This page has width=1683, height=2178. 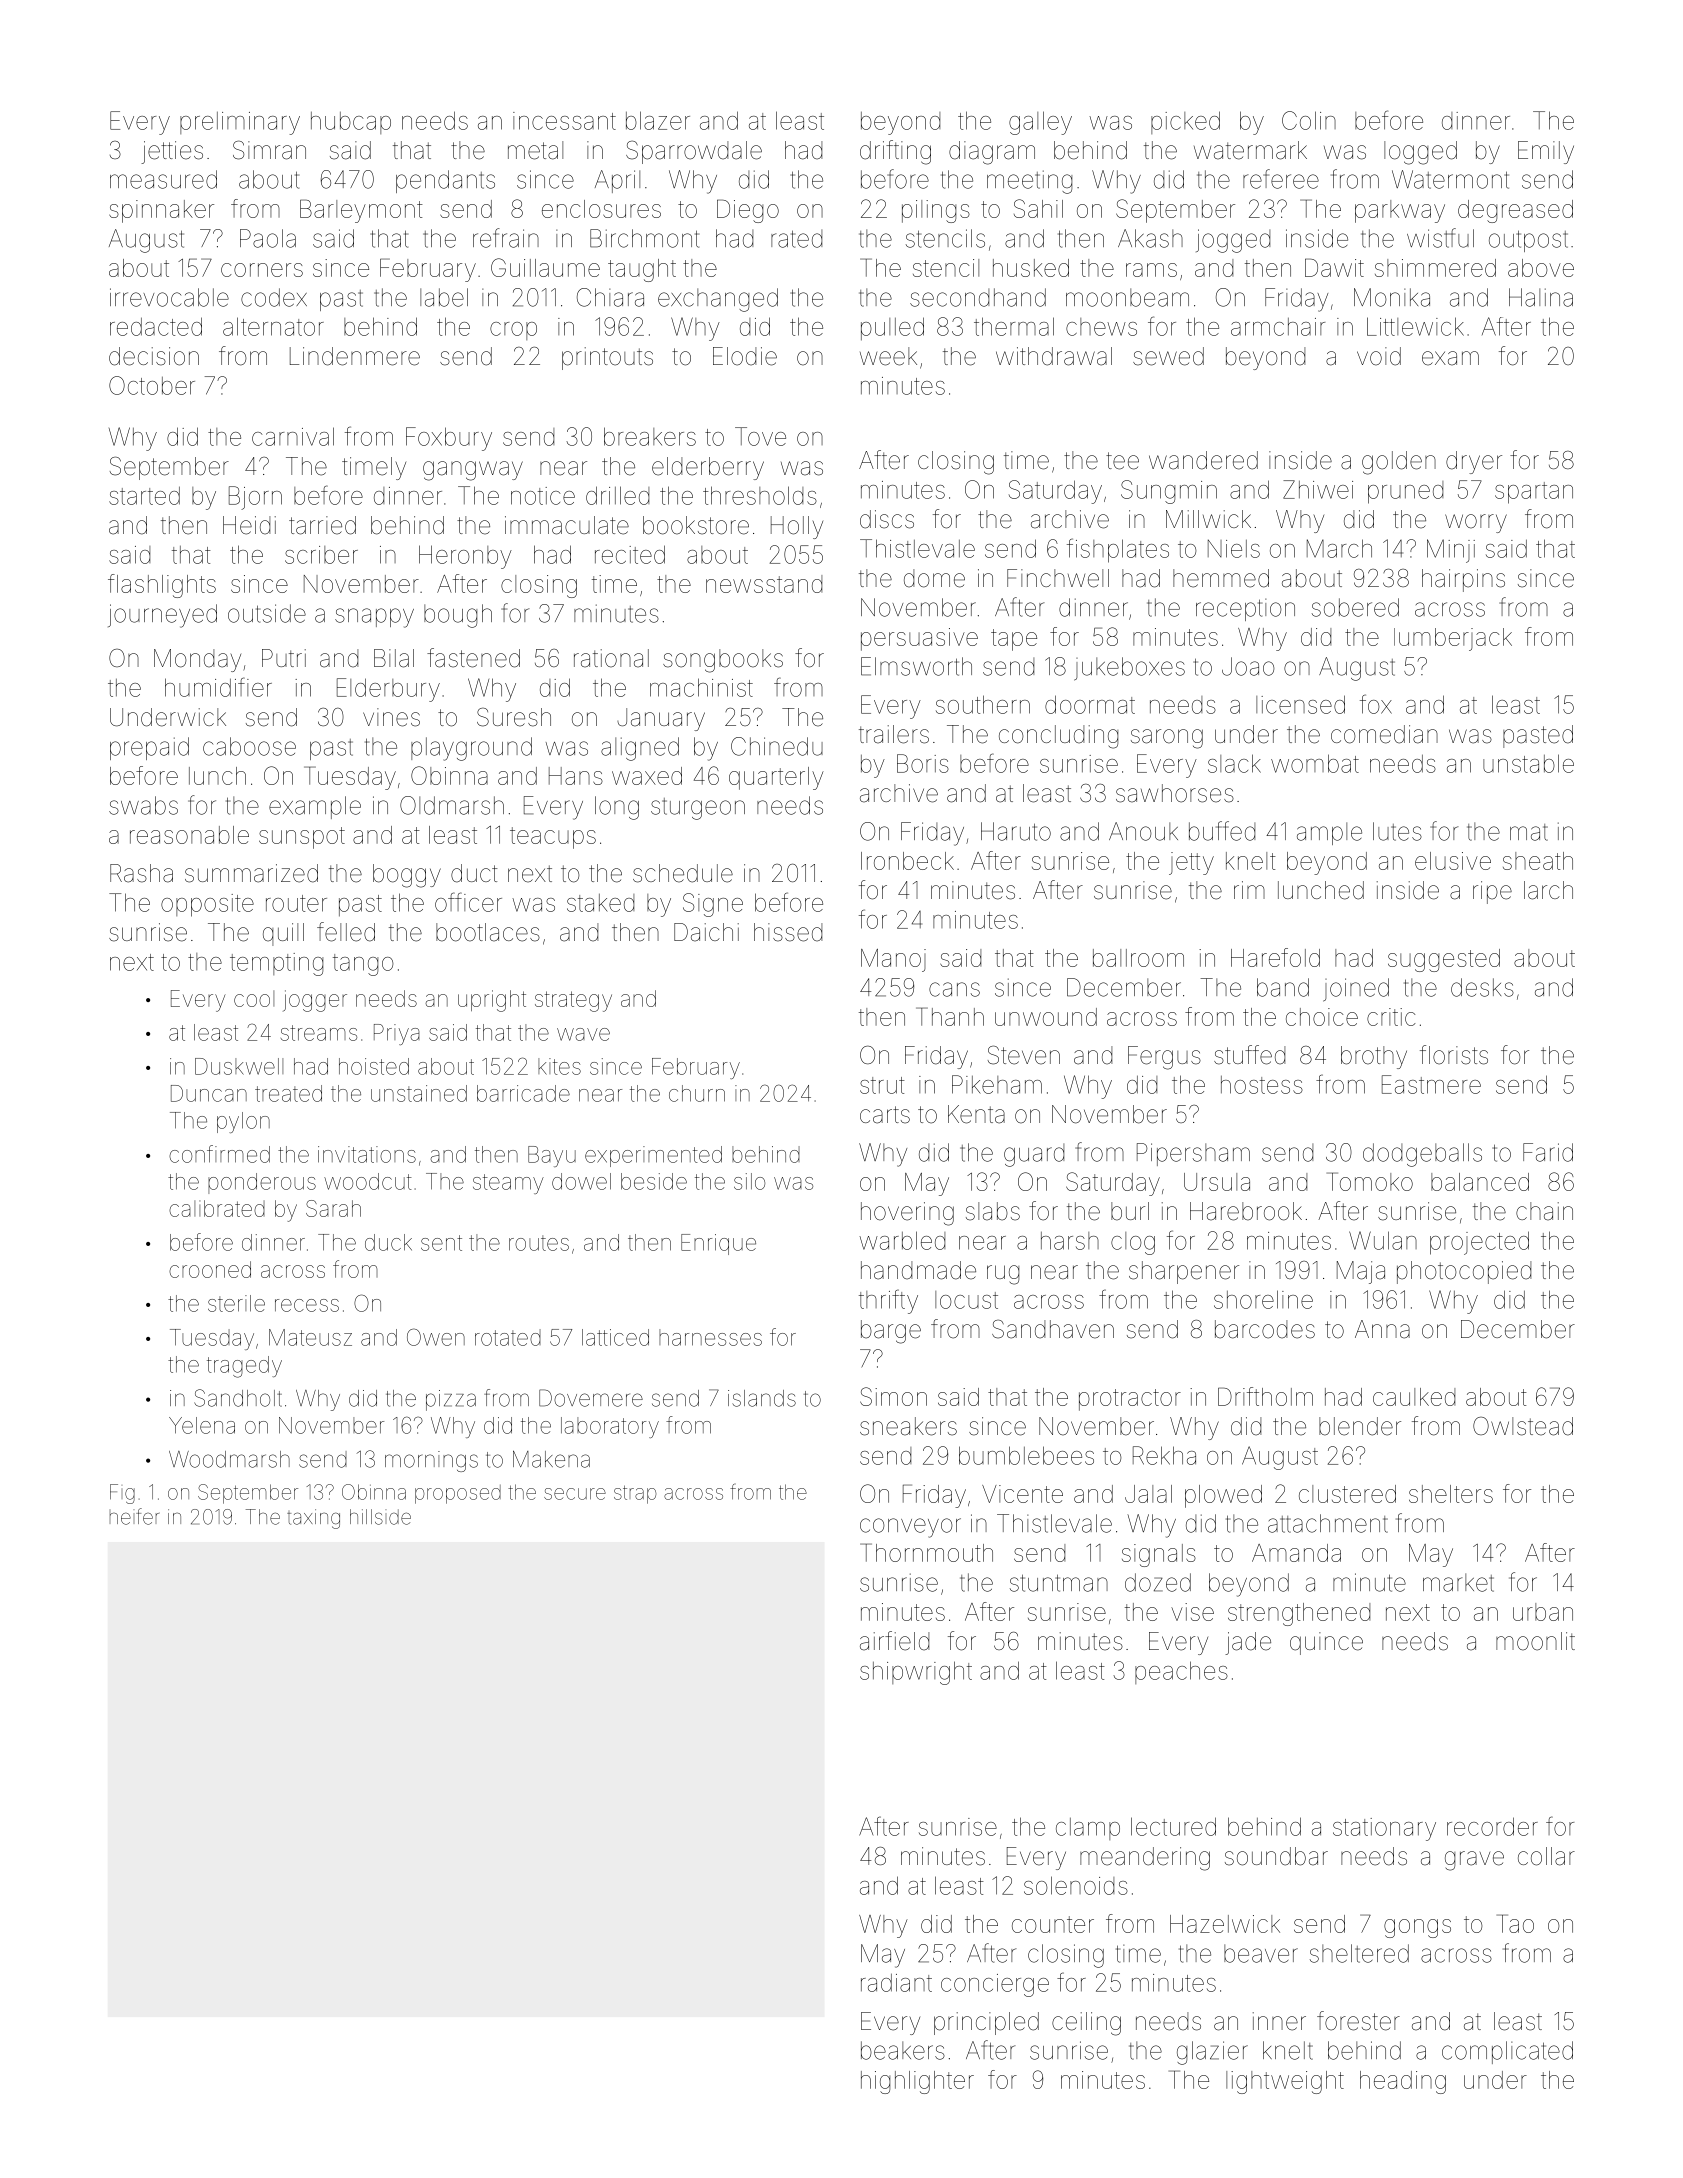 What do you see at coordinates (1309, 120) in the page?
I see `Colin` at bounding box center [1309, 120].
